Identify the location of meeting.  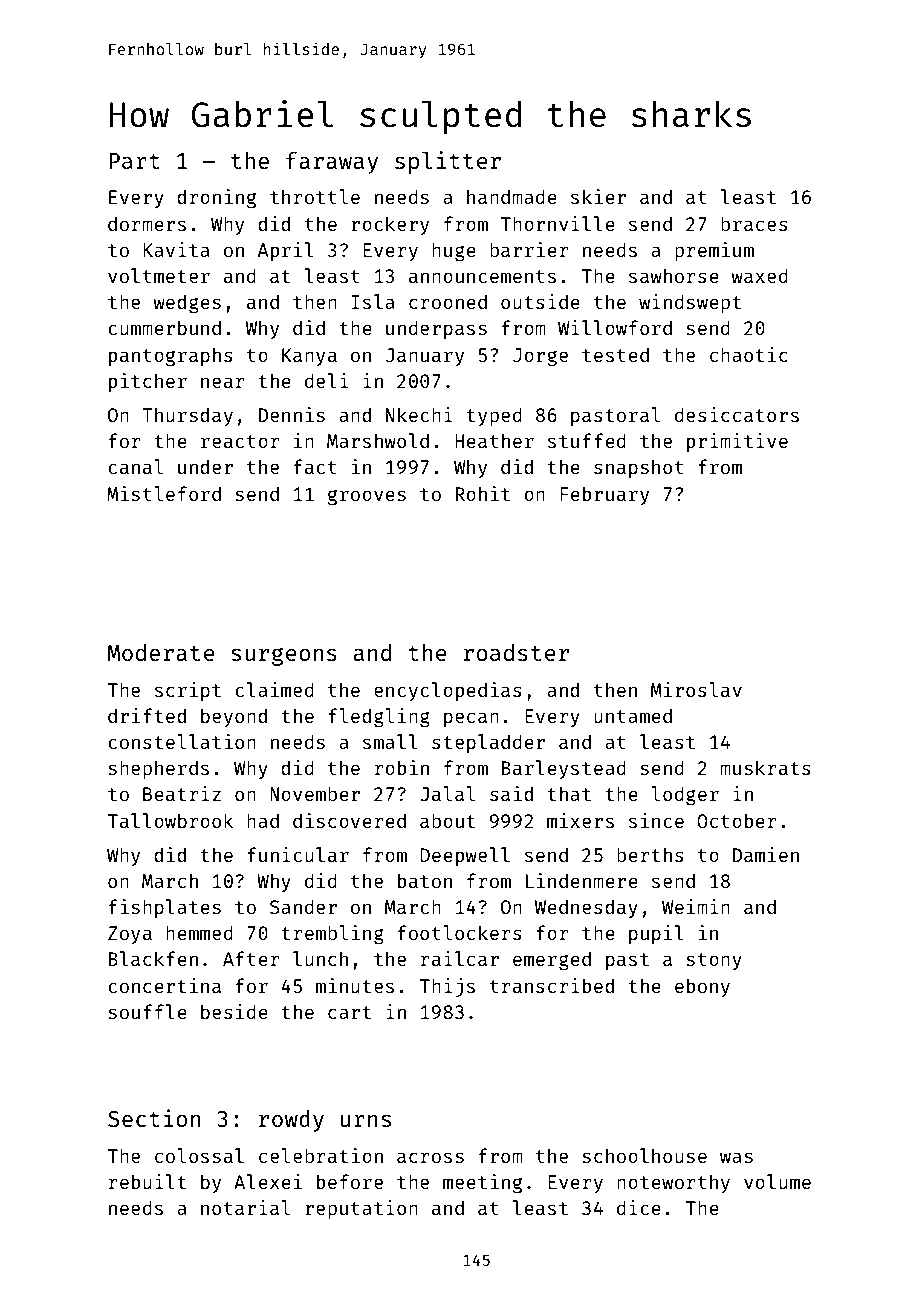
(482, 1183).
